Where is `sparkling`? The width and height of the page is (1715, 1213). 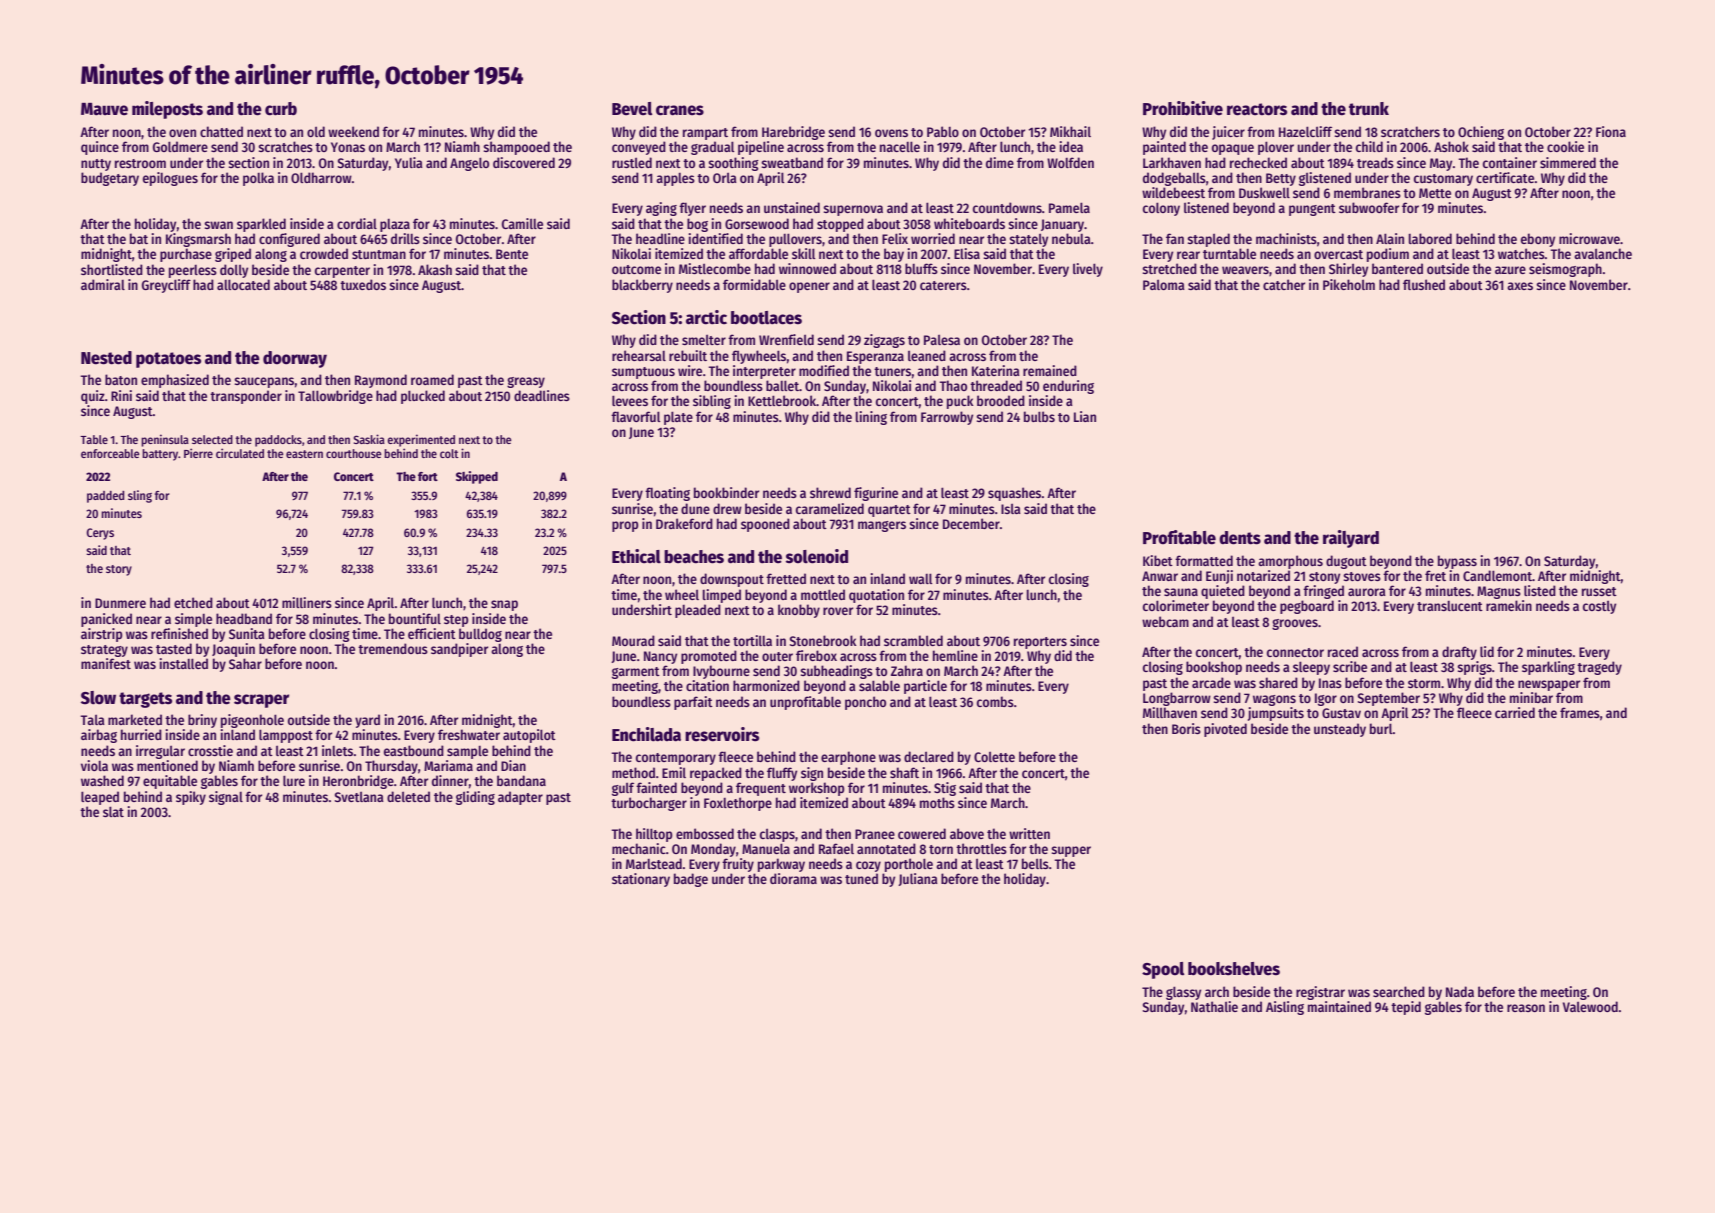
sparkling is located at coordinates (1548, 668).
